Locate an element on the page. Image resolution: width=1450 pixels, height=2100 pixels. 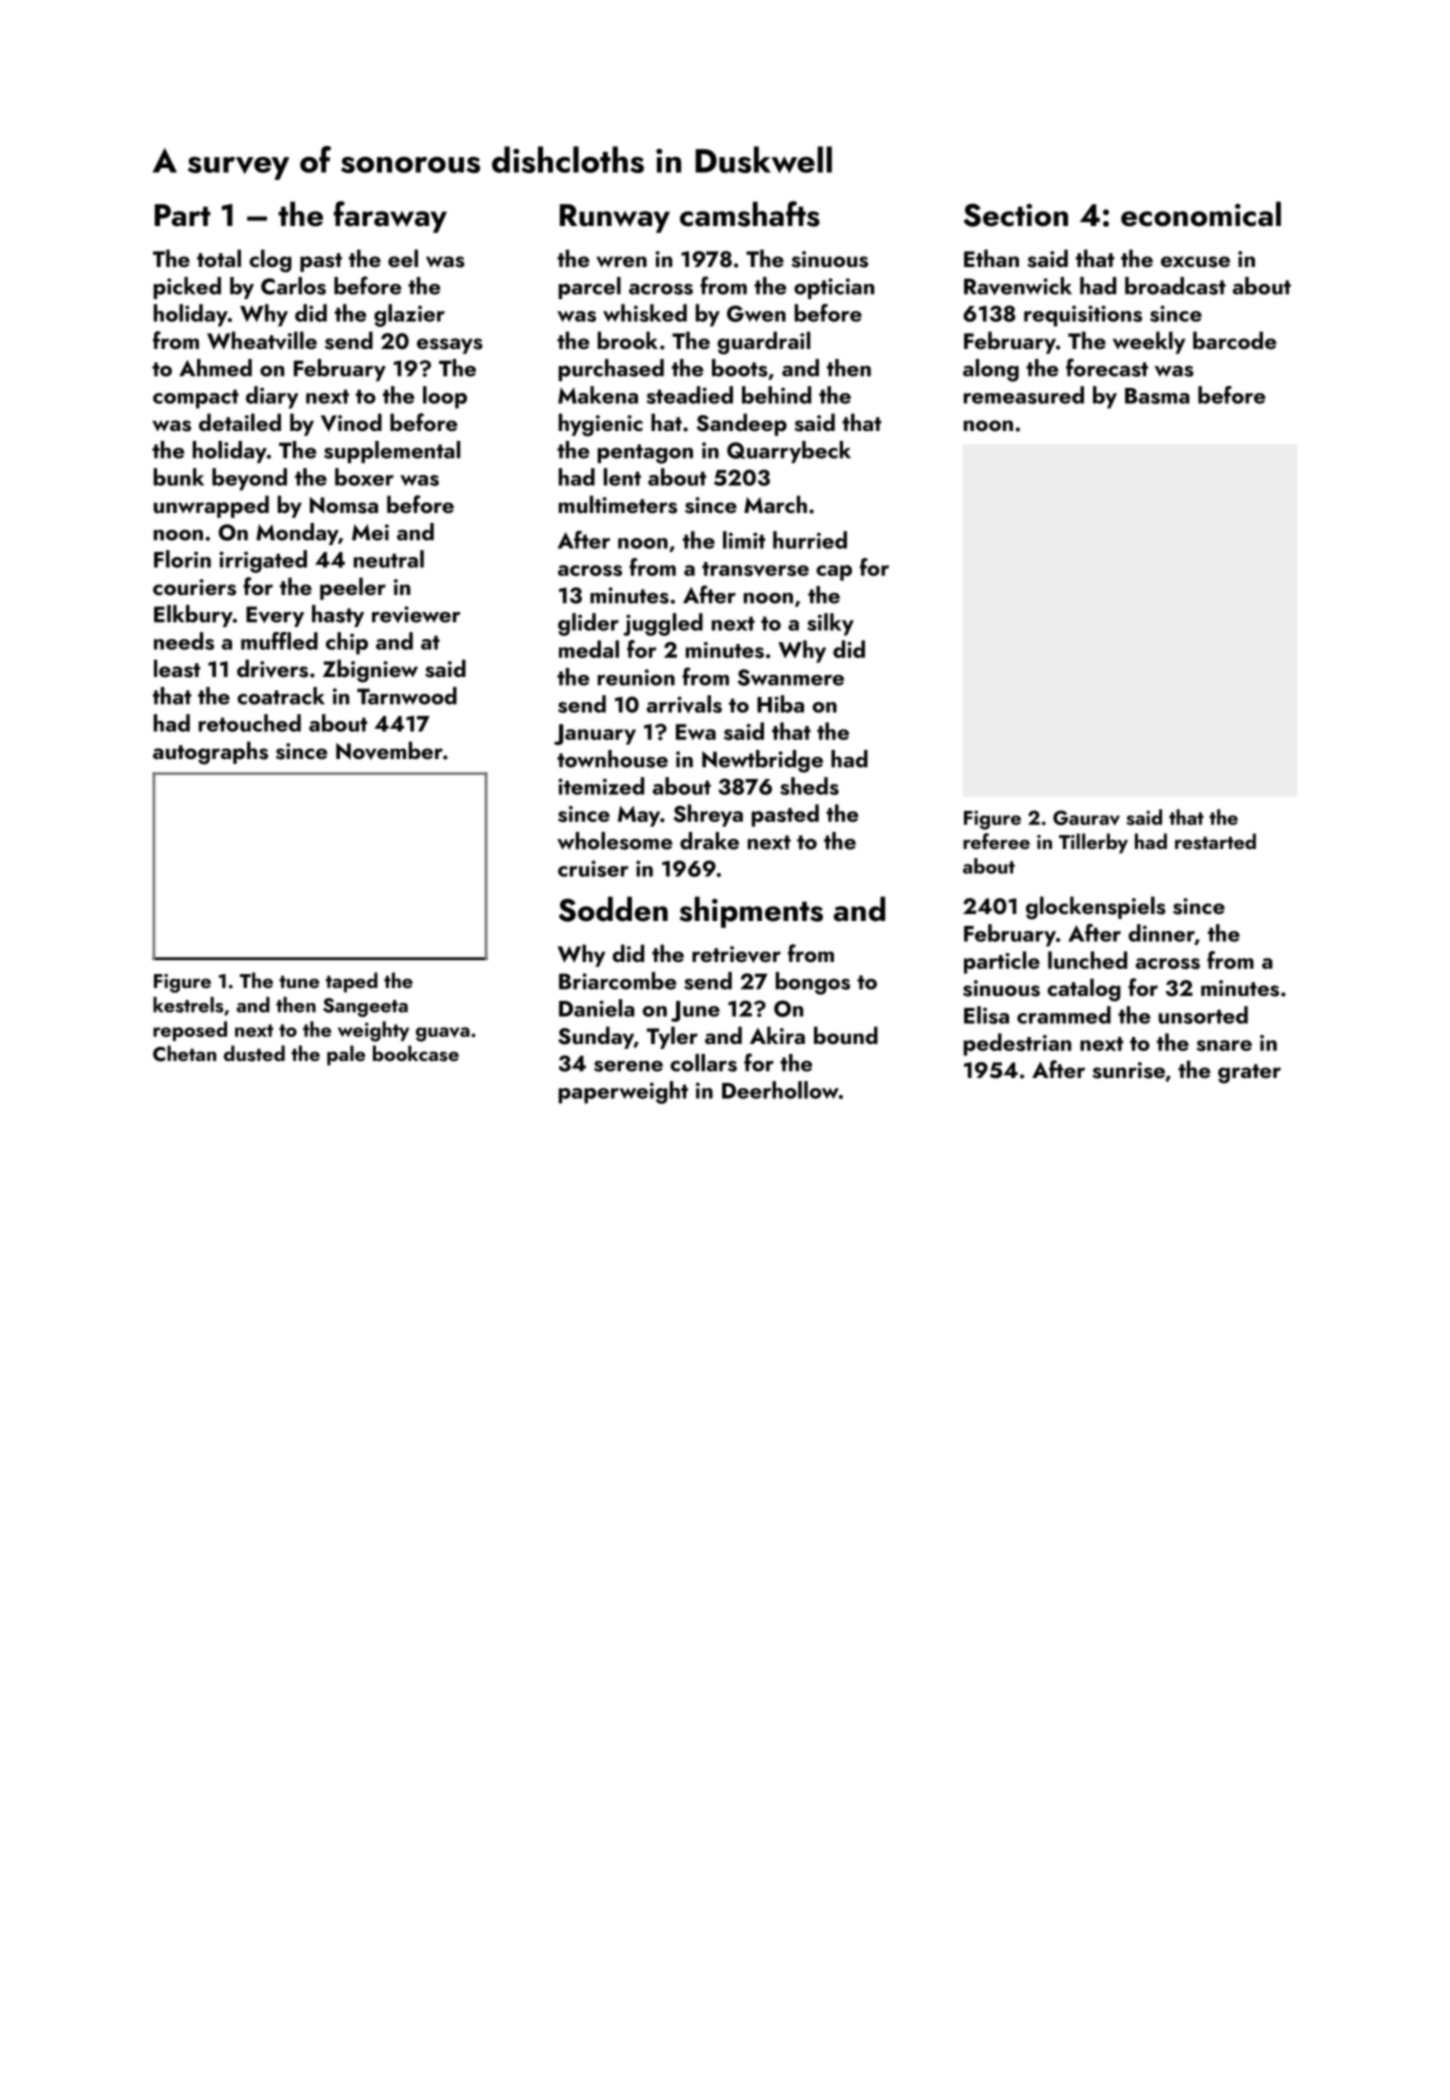
Sodden is located at coordinates (613, 909).
